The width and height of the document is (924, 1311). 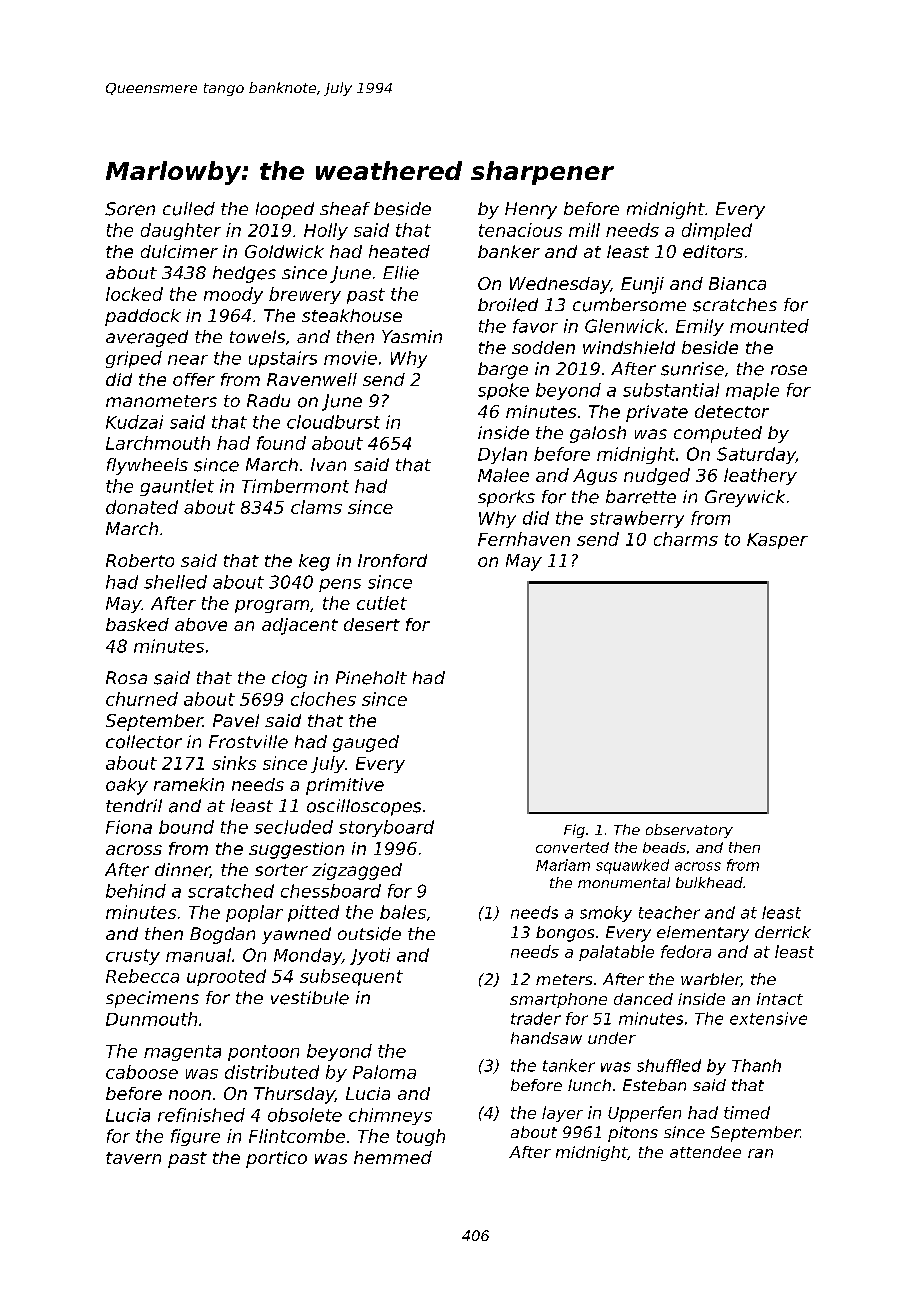 What do you see at coordinates (233, 295) in the document?
I see `moody` at bounding box center [233, 295].
